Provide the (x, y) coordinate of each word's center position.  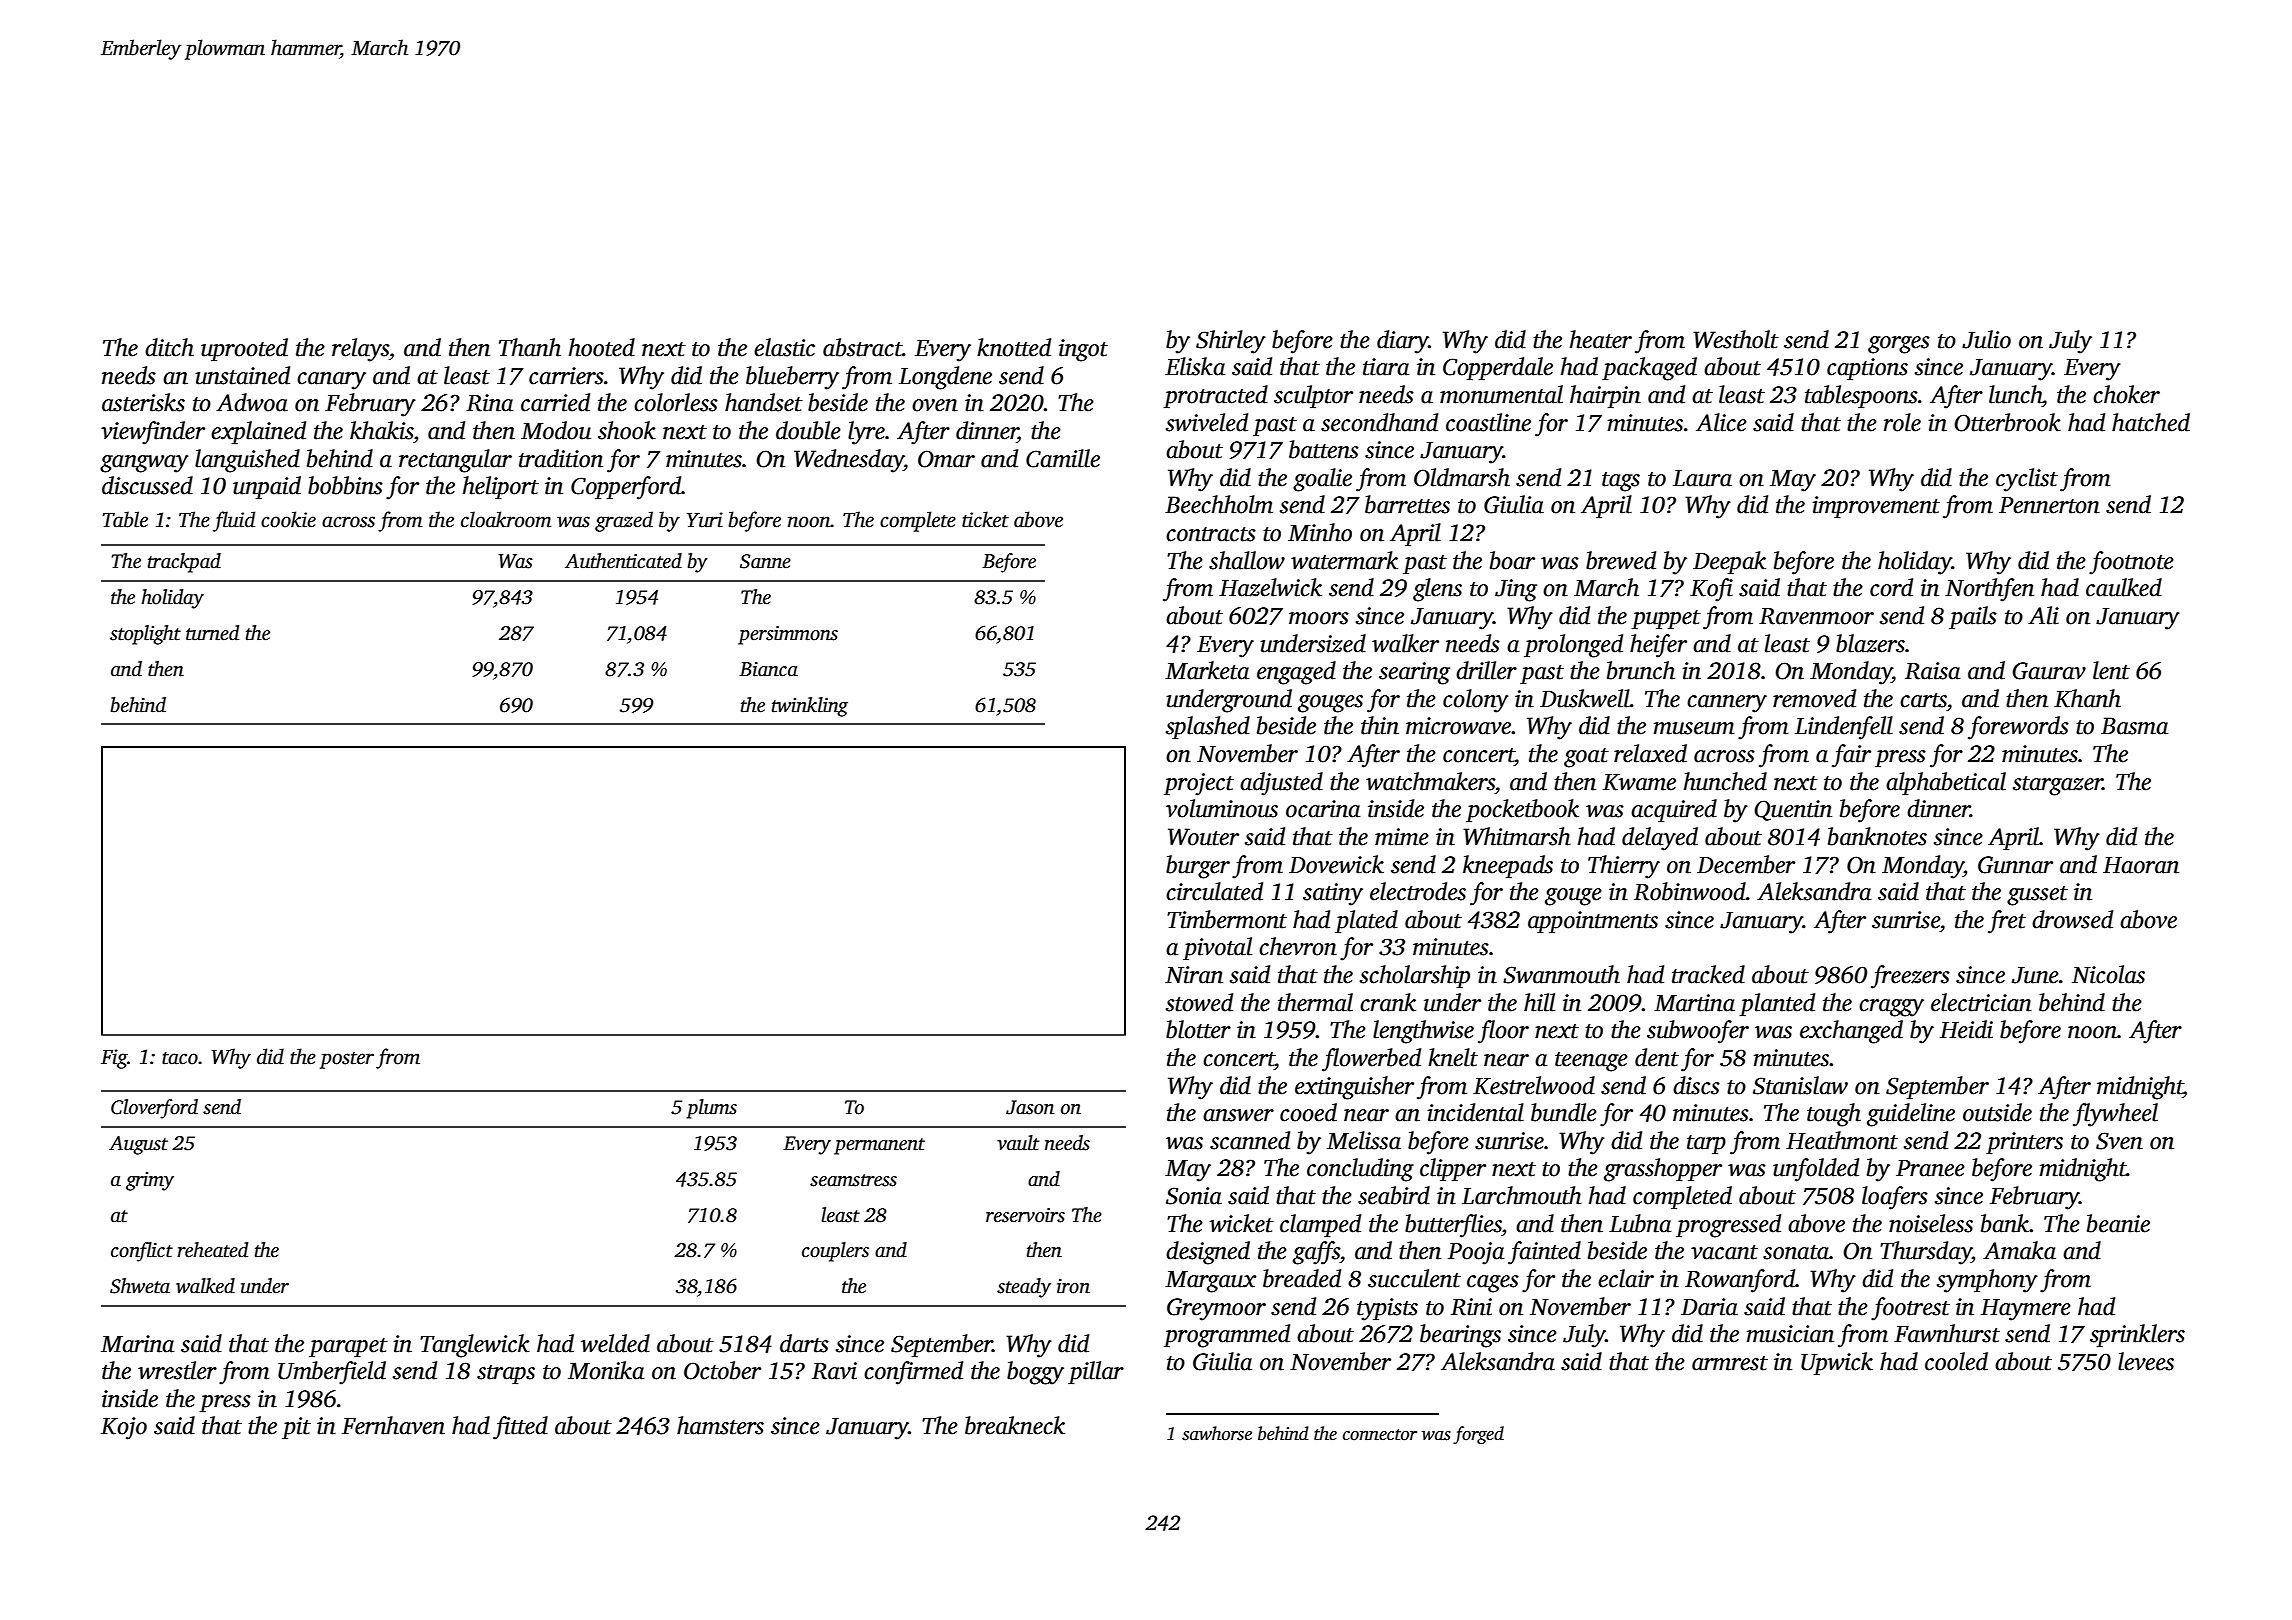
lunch (2015, 394)
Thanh (530, 347)
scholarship (1415, 976)
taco (180, 1058)
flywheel (2115, 1115)
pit (296, 1428)
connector (1380, 1435)
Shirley (1231, 342)
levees (2146, 1361)
